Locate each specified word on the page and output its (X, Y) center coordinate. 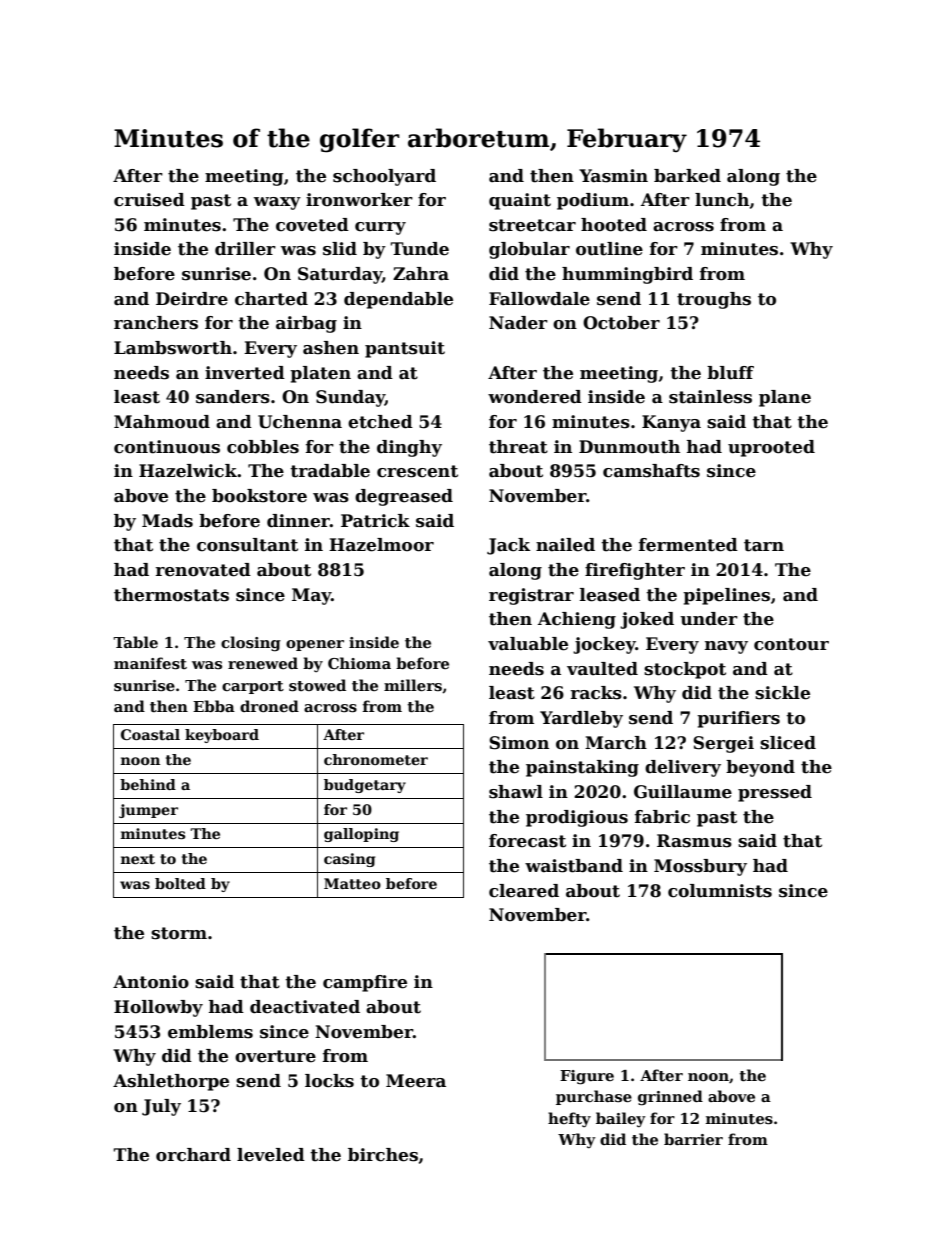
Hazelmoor (381, 545)
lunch (722, 200)
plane (785, 398)
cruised (149, 200)
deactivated (305, 1007)
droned (269, 706)
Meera (416, 1081)
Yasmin (613, 176)
